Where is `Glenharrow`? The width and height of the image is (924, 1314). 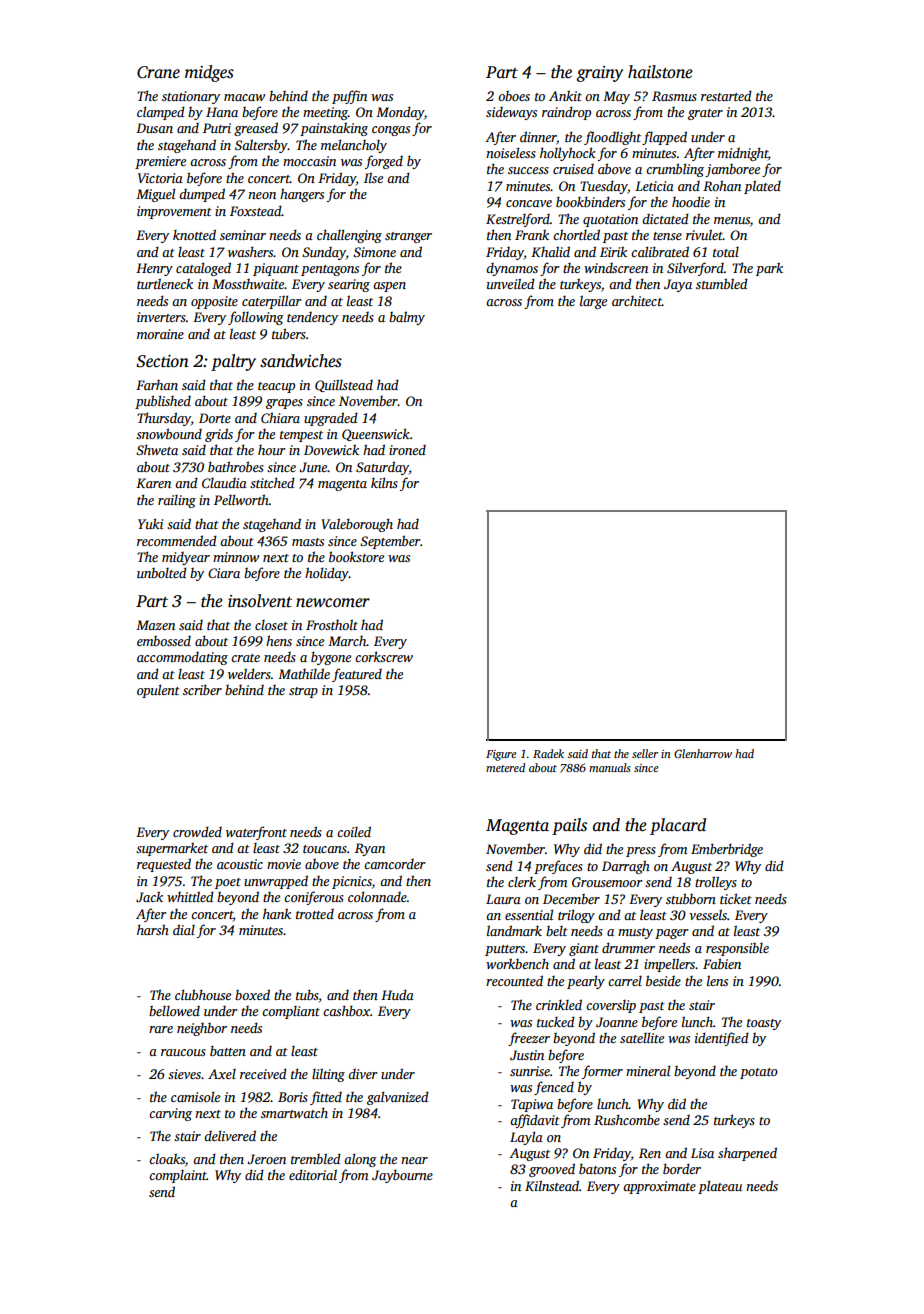 Glenharrow is located at coordinates (703, 753).
